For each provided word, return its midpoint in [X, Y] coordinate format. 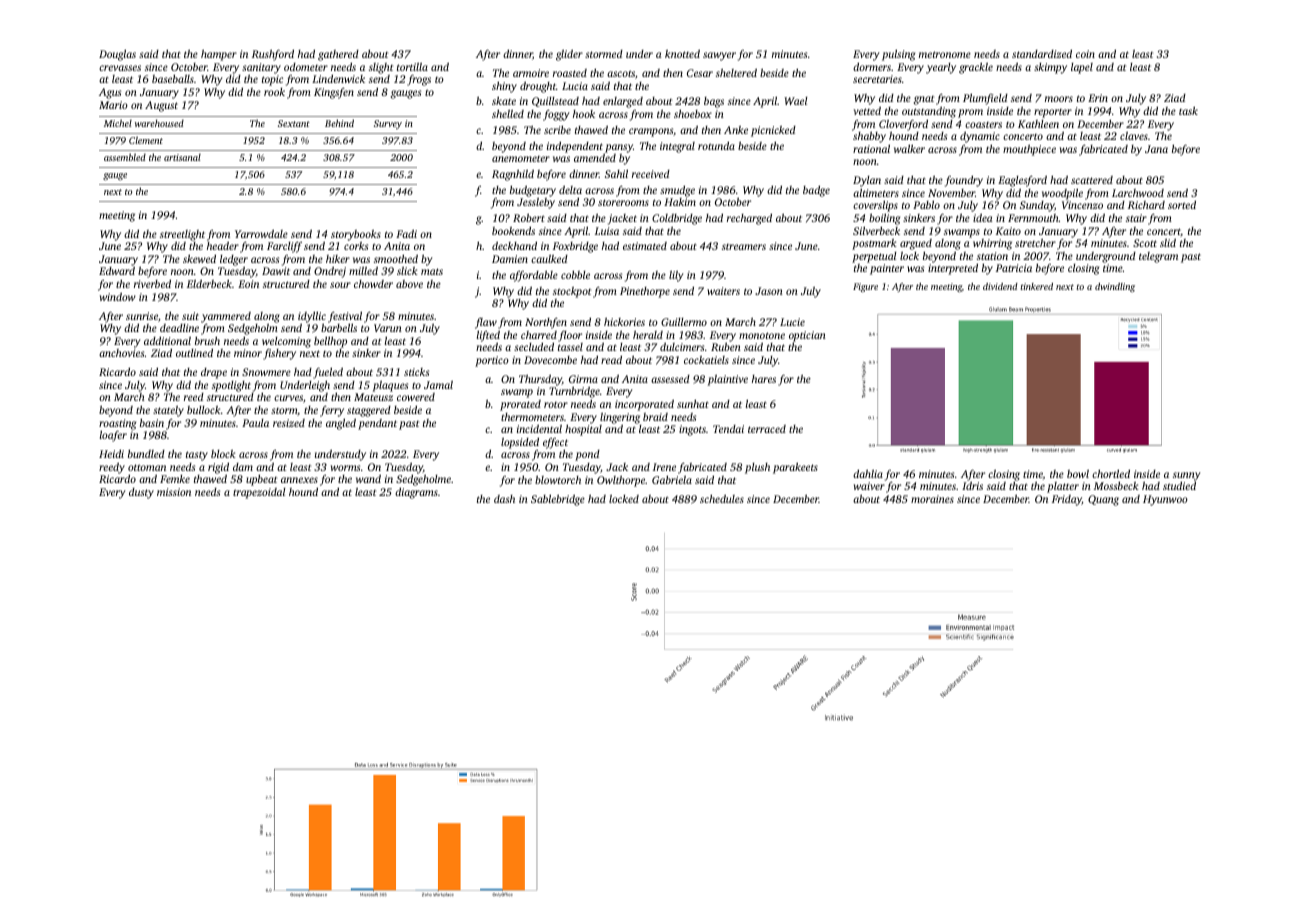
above [409, 284]
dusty [141, 493]
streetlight [182, 236]
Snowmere [266, 372]
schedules [722, 498]
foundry [964, 181]
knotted [682, 53]
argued [916, 244]
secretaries [877, 79]
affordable [534, 276]
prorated [520, 405]
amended [595, 157]
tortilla [412, 67]
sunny [1186, 476]
